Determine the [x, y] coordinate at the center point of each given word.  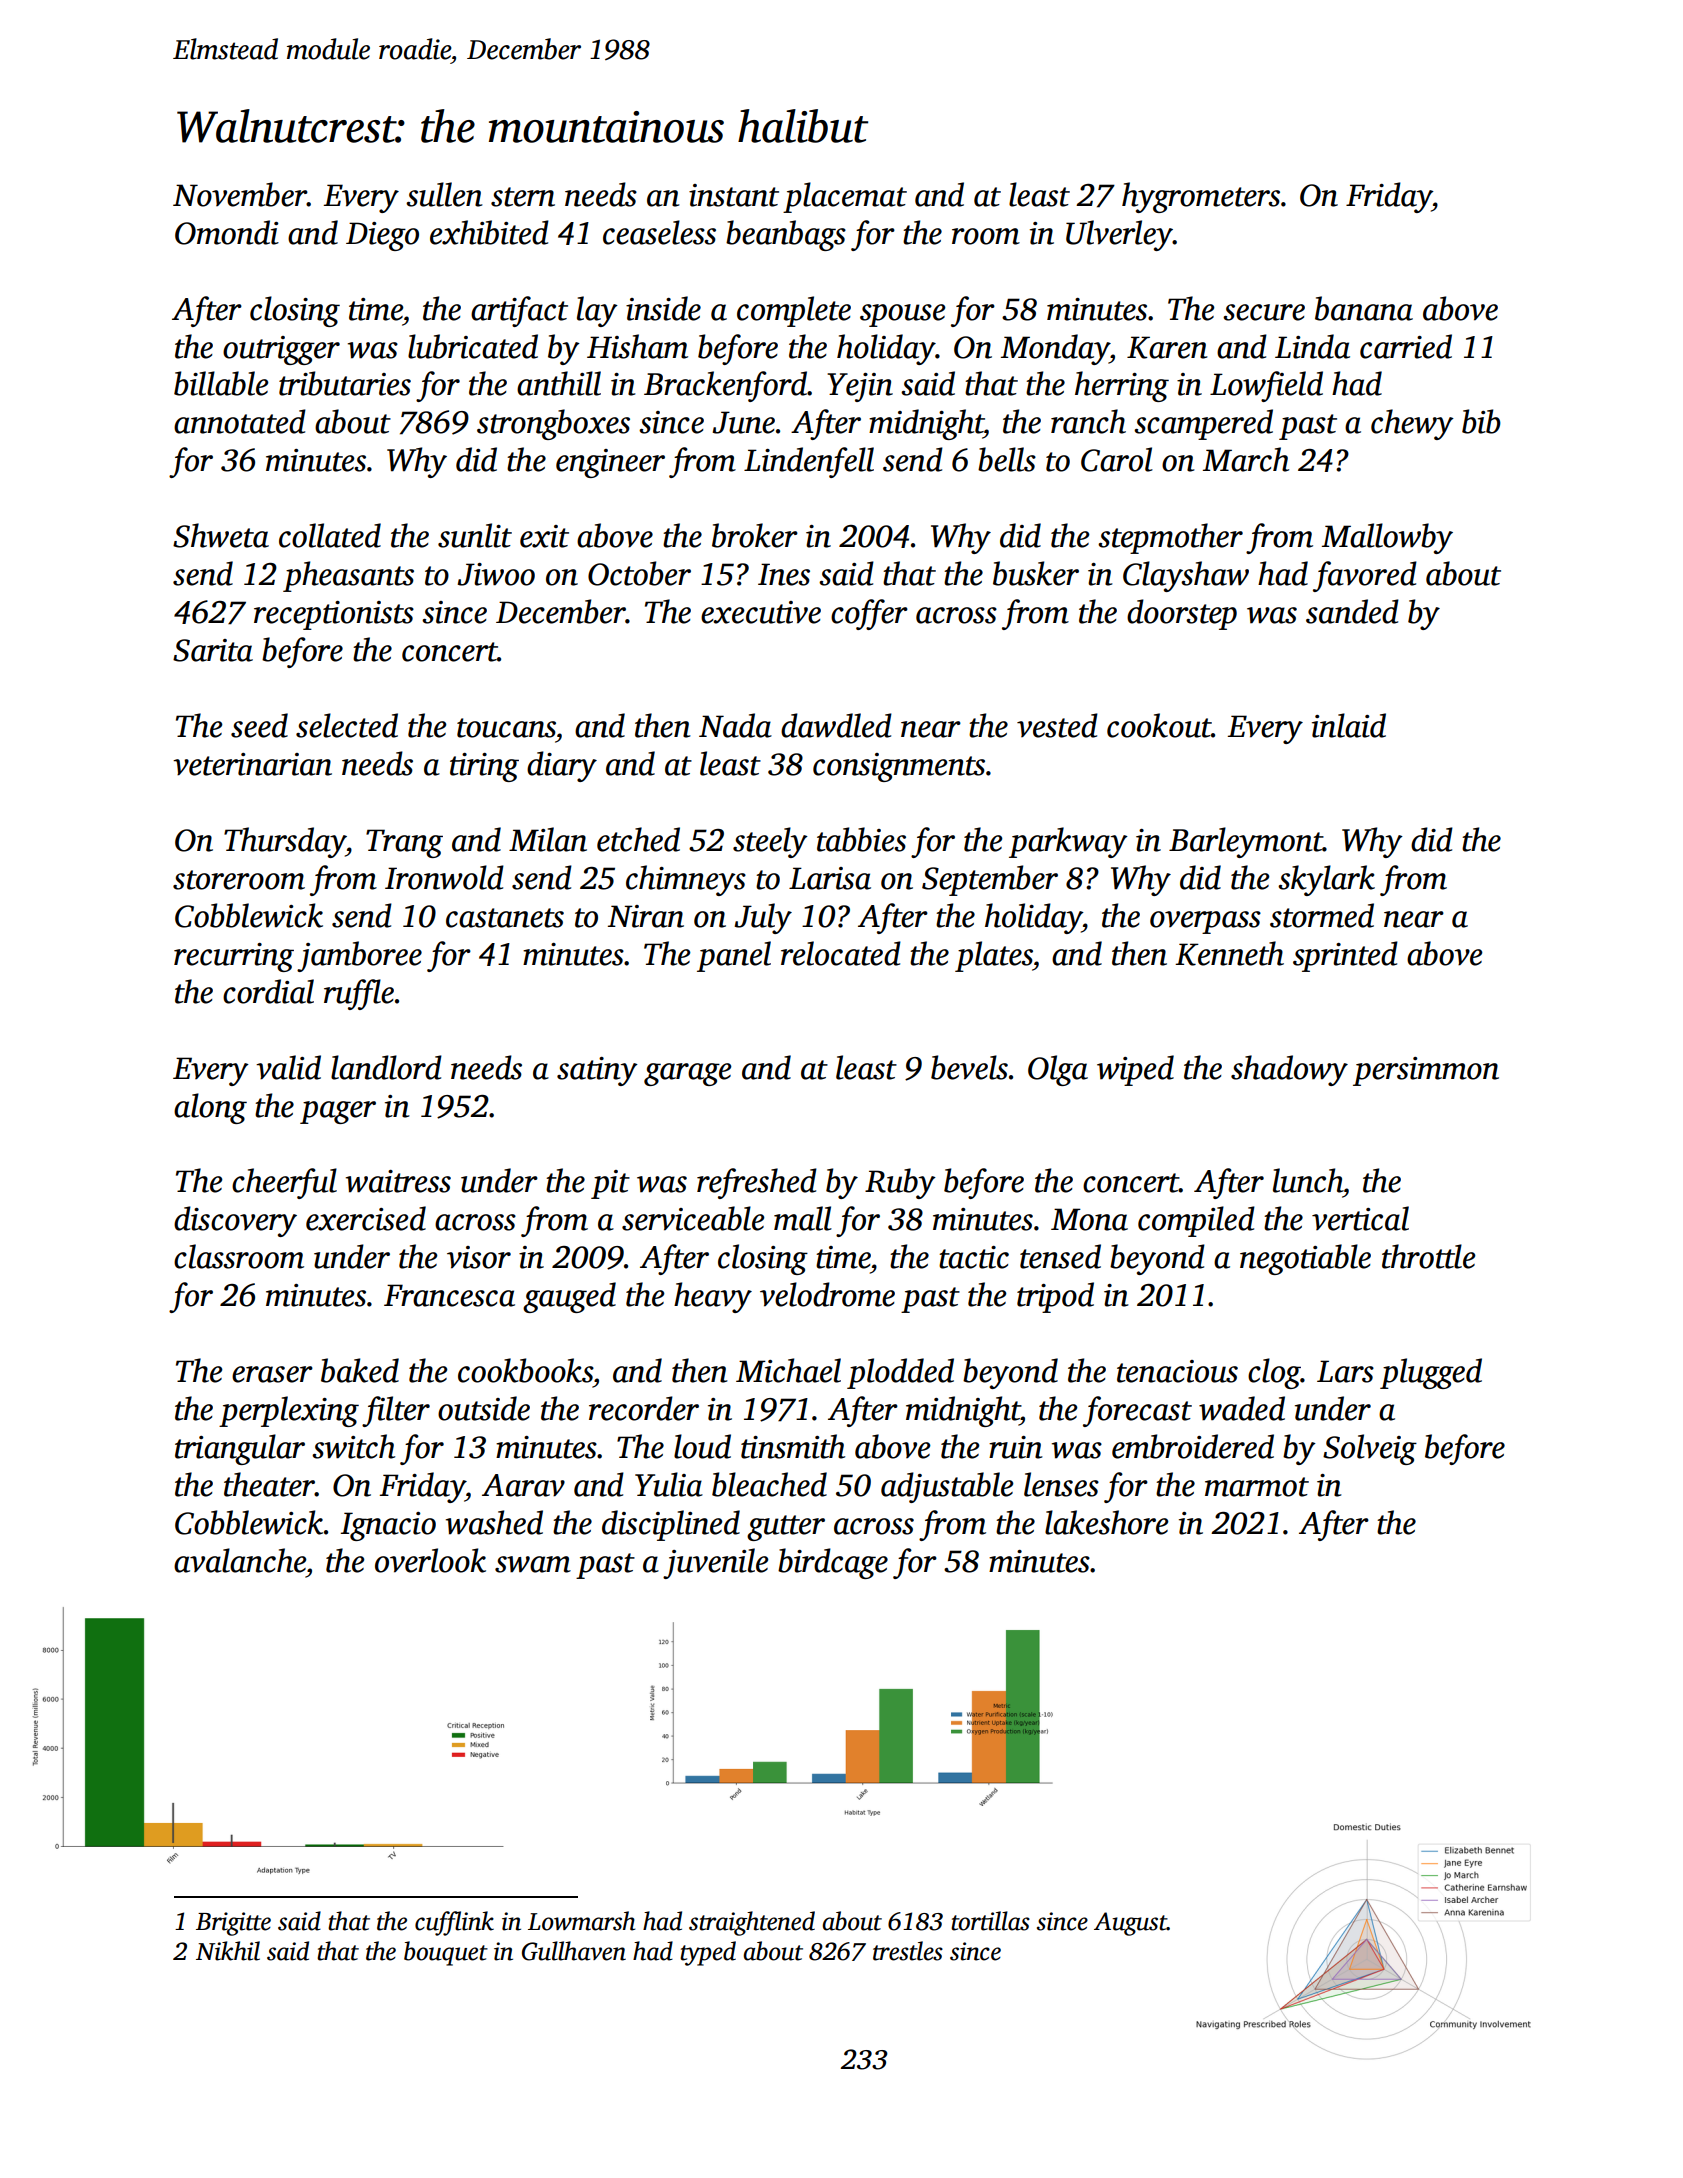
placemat [845, 197]
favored [1365, 576]
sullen [444, 194]
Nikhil [228, 1951]
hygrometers [1201, 197]
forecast [1137, 1411]
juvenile [716, 1563]
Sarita [213, 650]
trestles [908, 1951]
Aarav [523, 1485]
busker [1036, 573]
